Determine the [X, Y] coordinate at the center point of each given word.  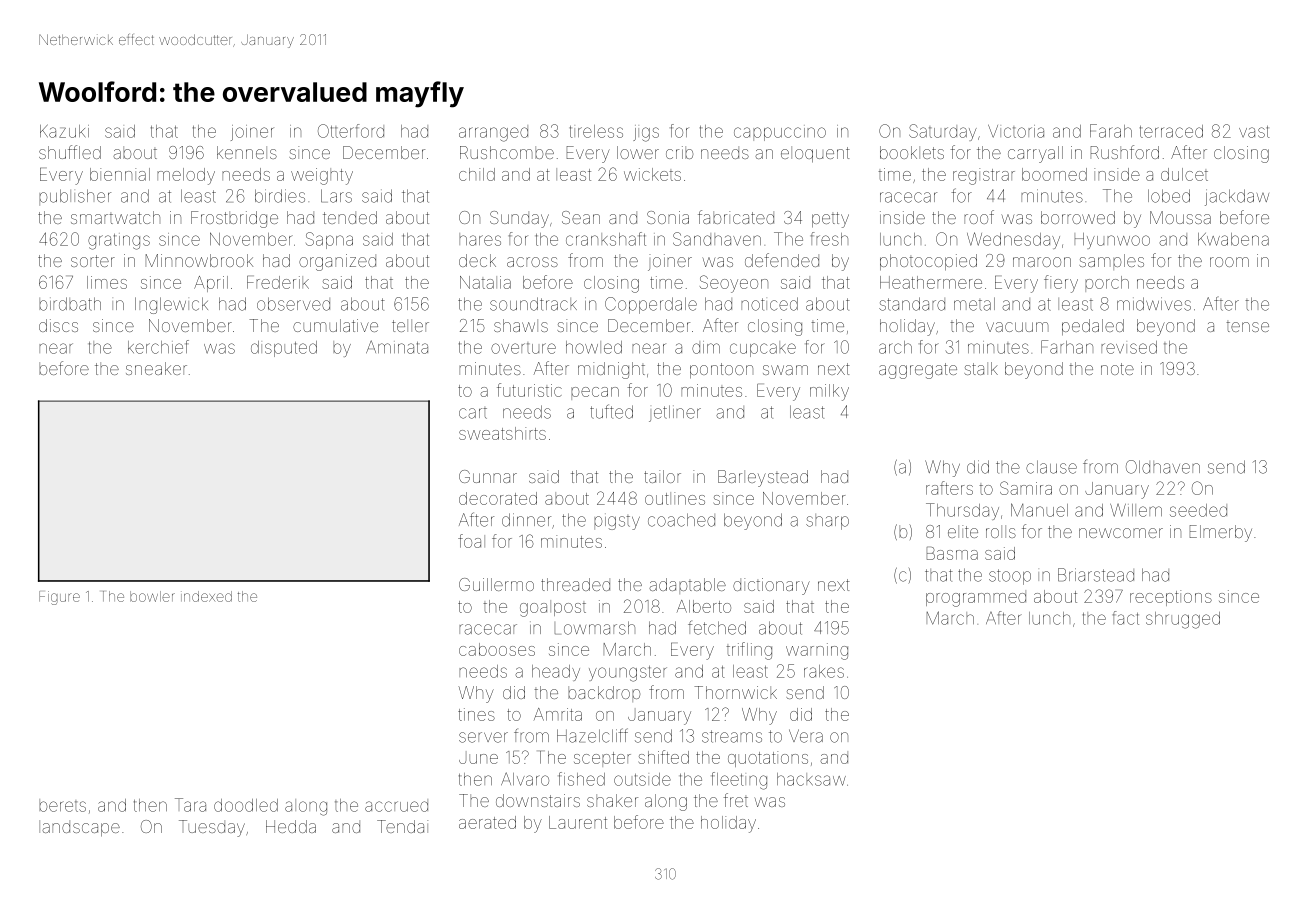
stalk [981, 368]
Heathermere [931, 282]
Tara [190, 805]
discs [58, 325]
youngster [628, 674]
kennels [247, 152]
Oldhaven [1163, 467]
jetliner [675, 413]
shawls [521, 325]
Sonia [668, 217]
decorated [498, 498]
